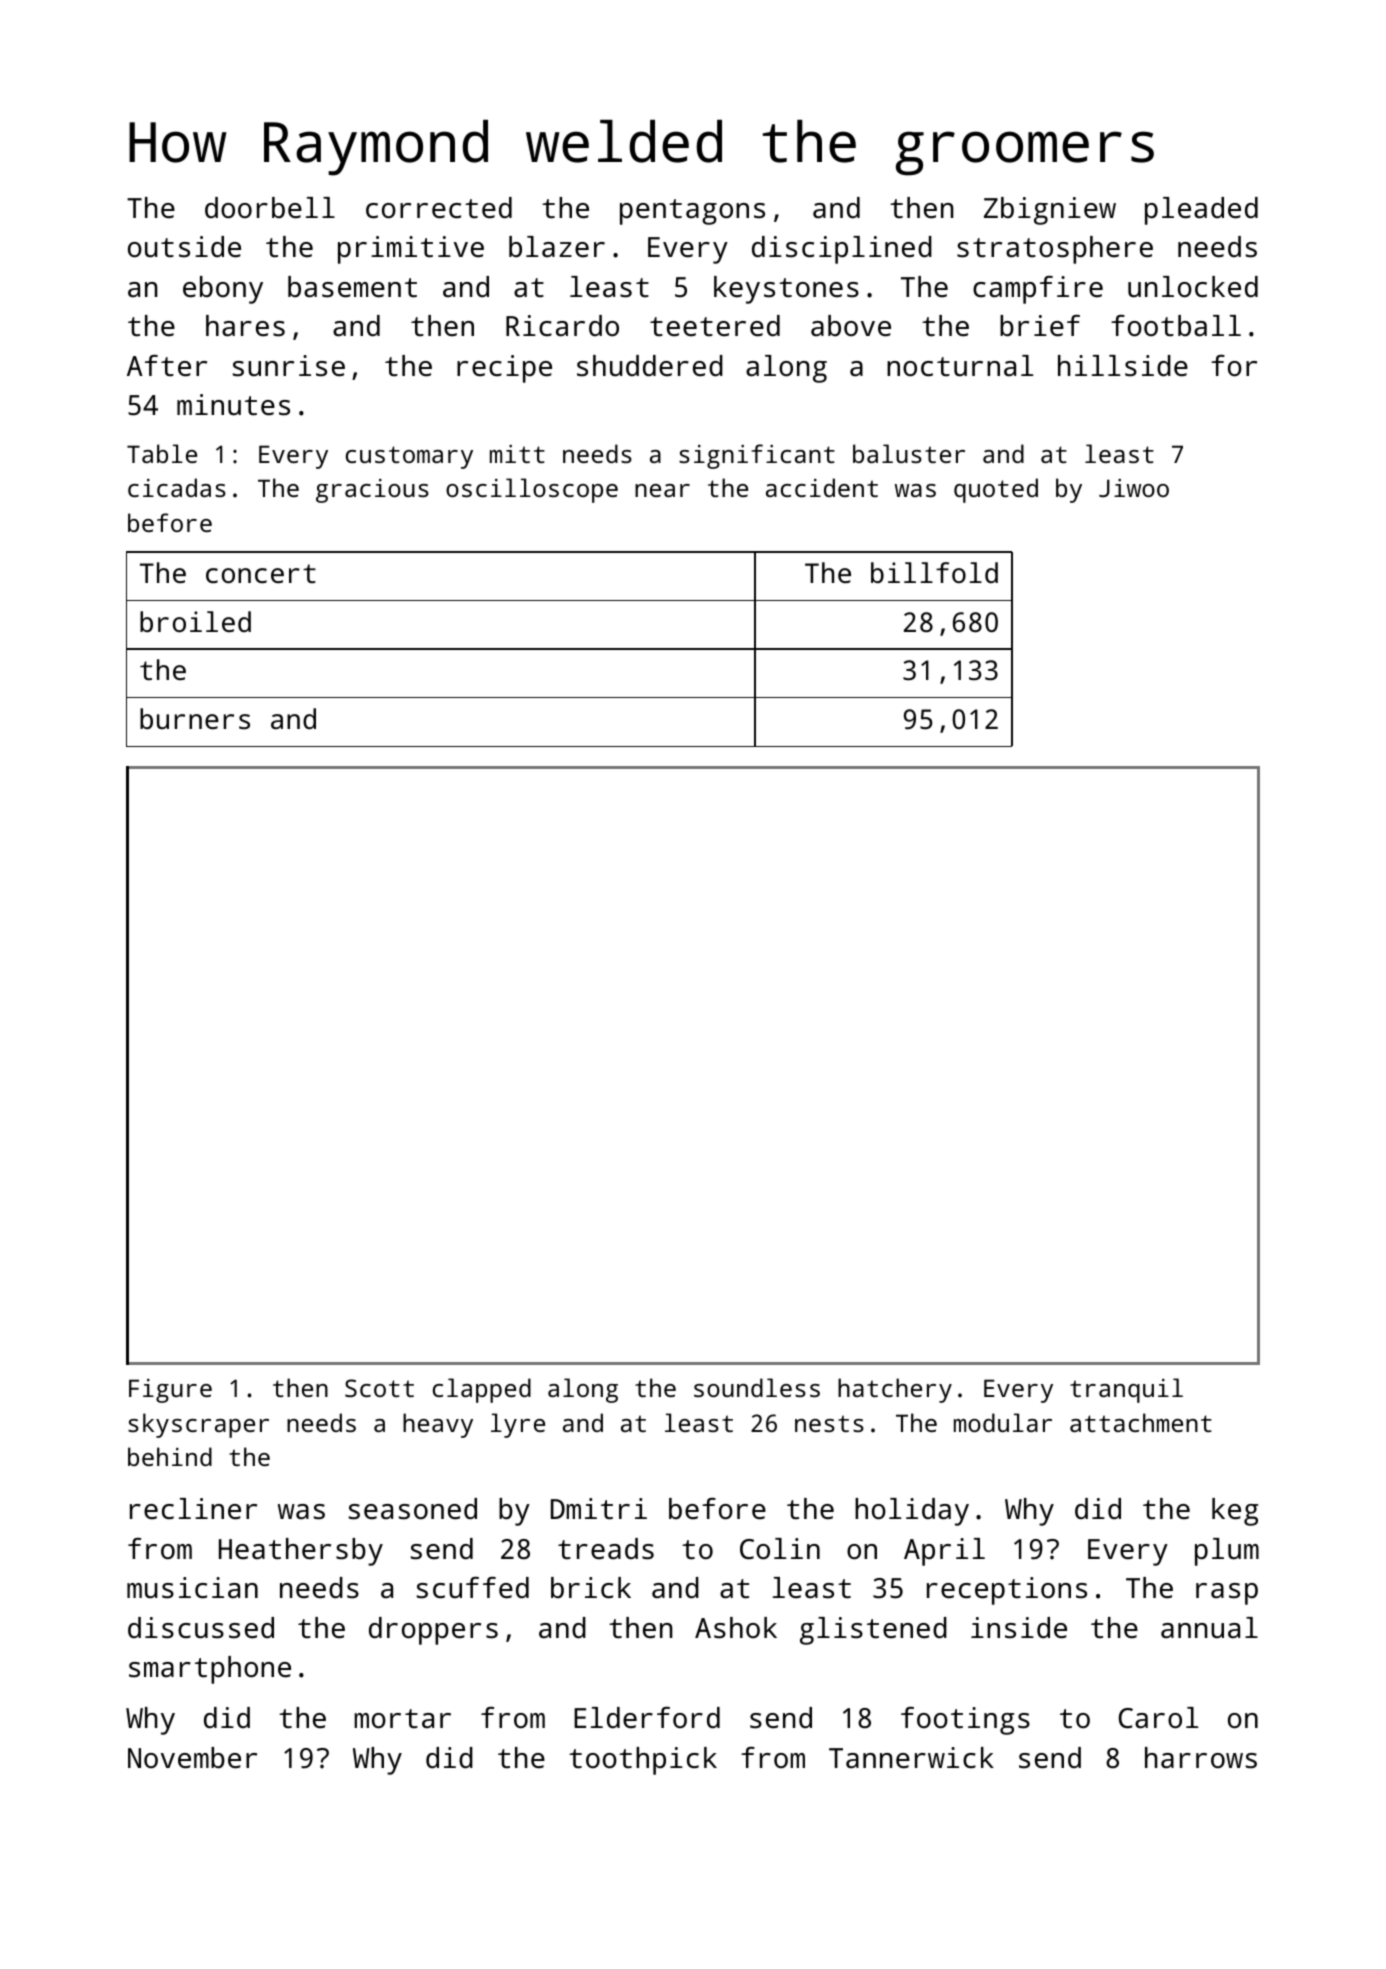 The height and width of the page is (1969, 1386). What do you see at coordinates (1050, 211) in the page?
I see `Zbigniew` at bounding box center [1050, 211].
